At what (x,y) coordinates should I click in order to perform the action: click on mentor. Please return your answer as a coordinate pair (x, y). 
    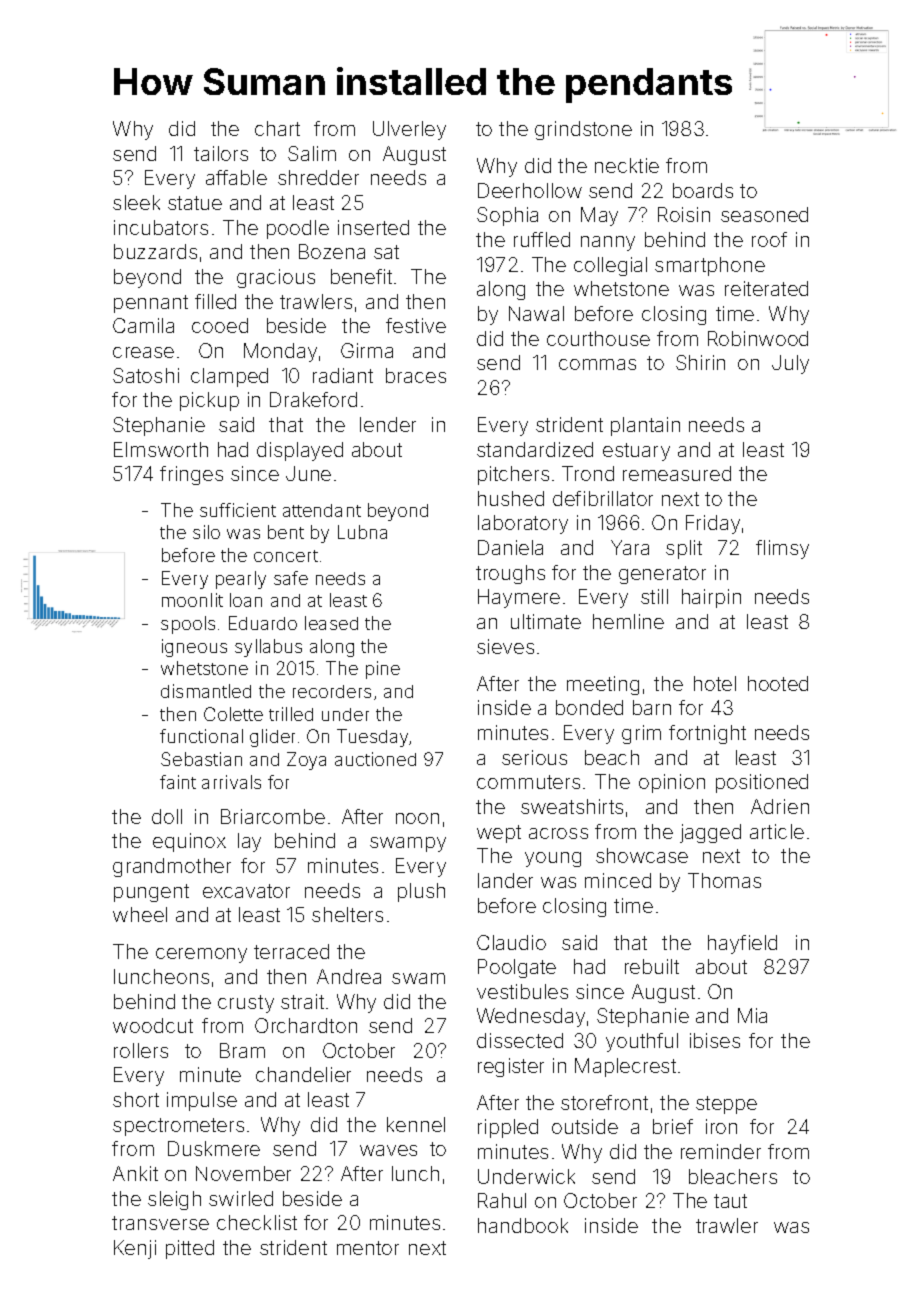
    Looking at the image, I should click on (368, 1248).
